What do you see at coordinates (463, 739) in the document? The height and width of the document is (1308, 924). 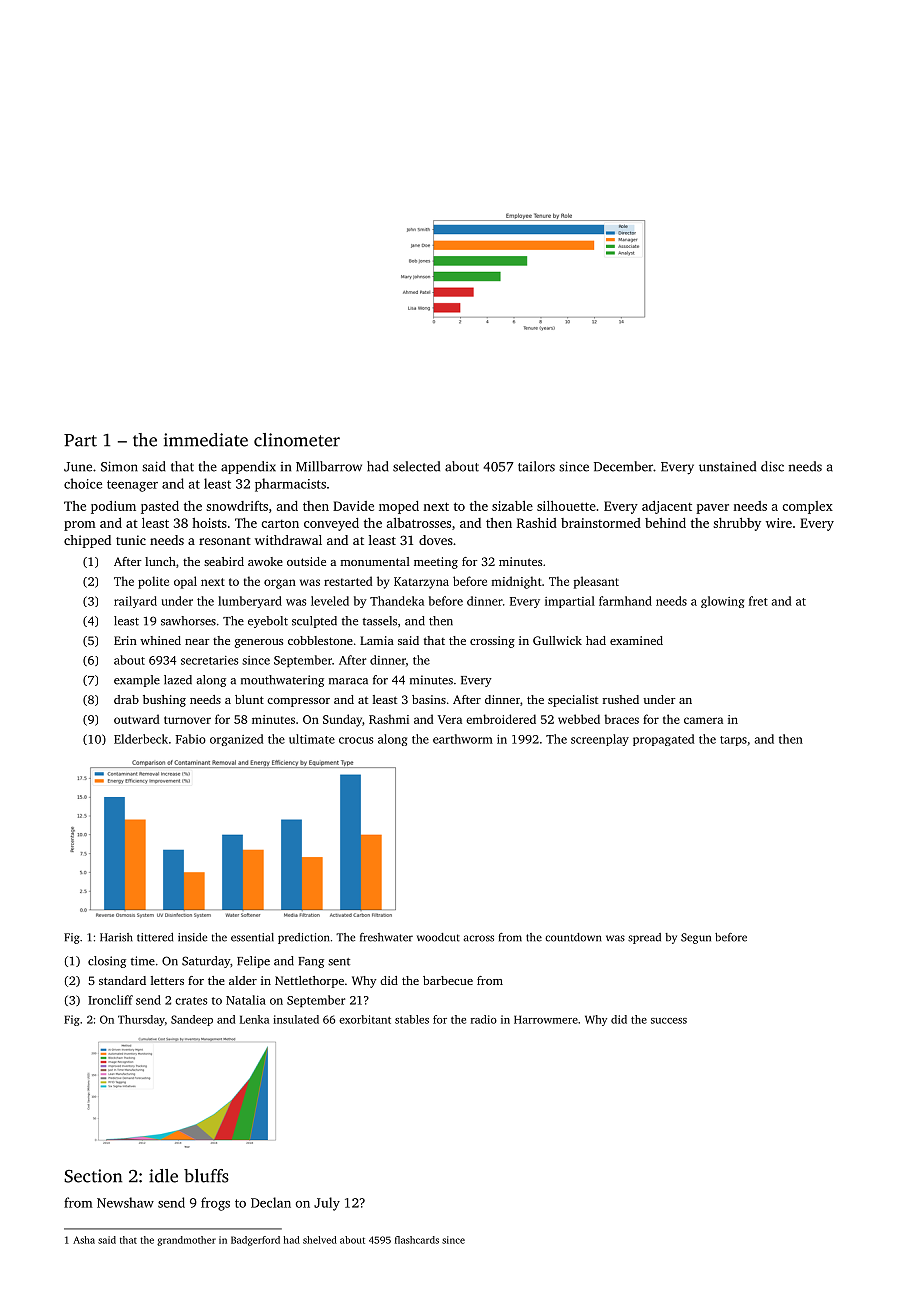 I see `earthworm` at bounding box center [463, 739].
